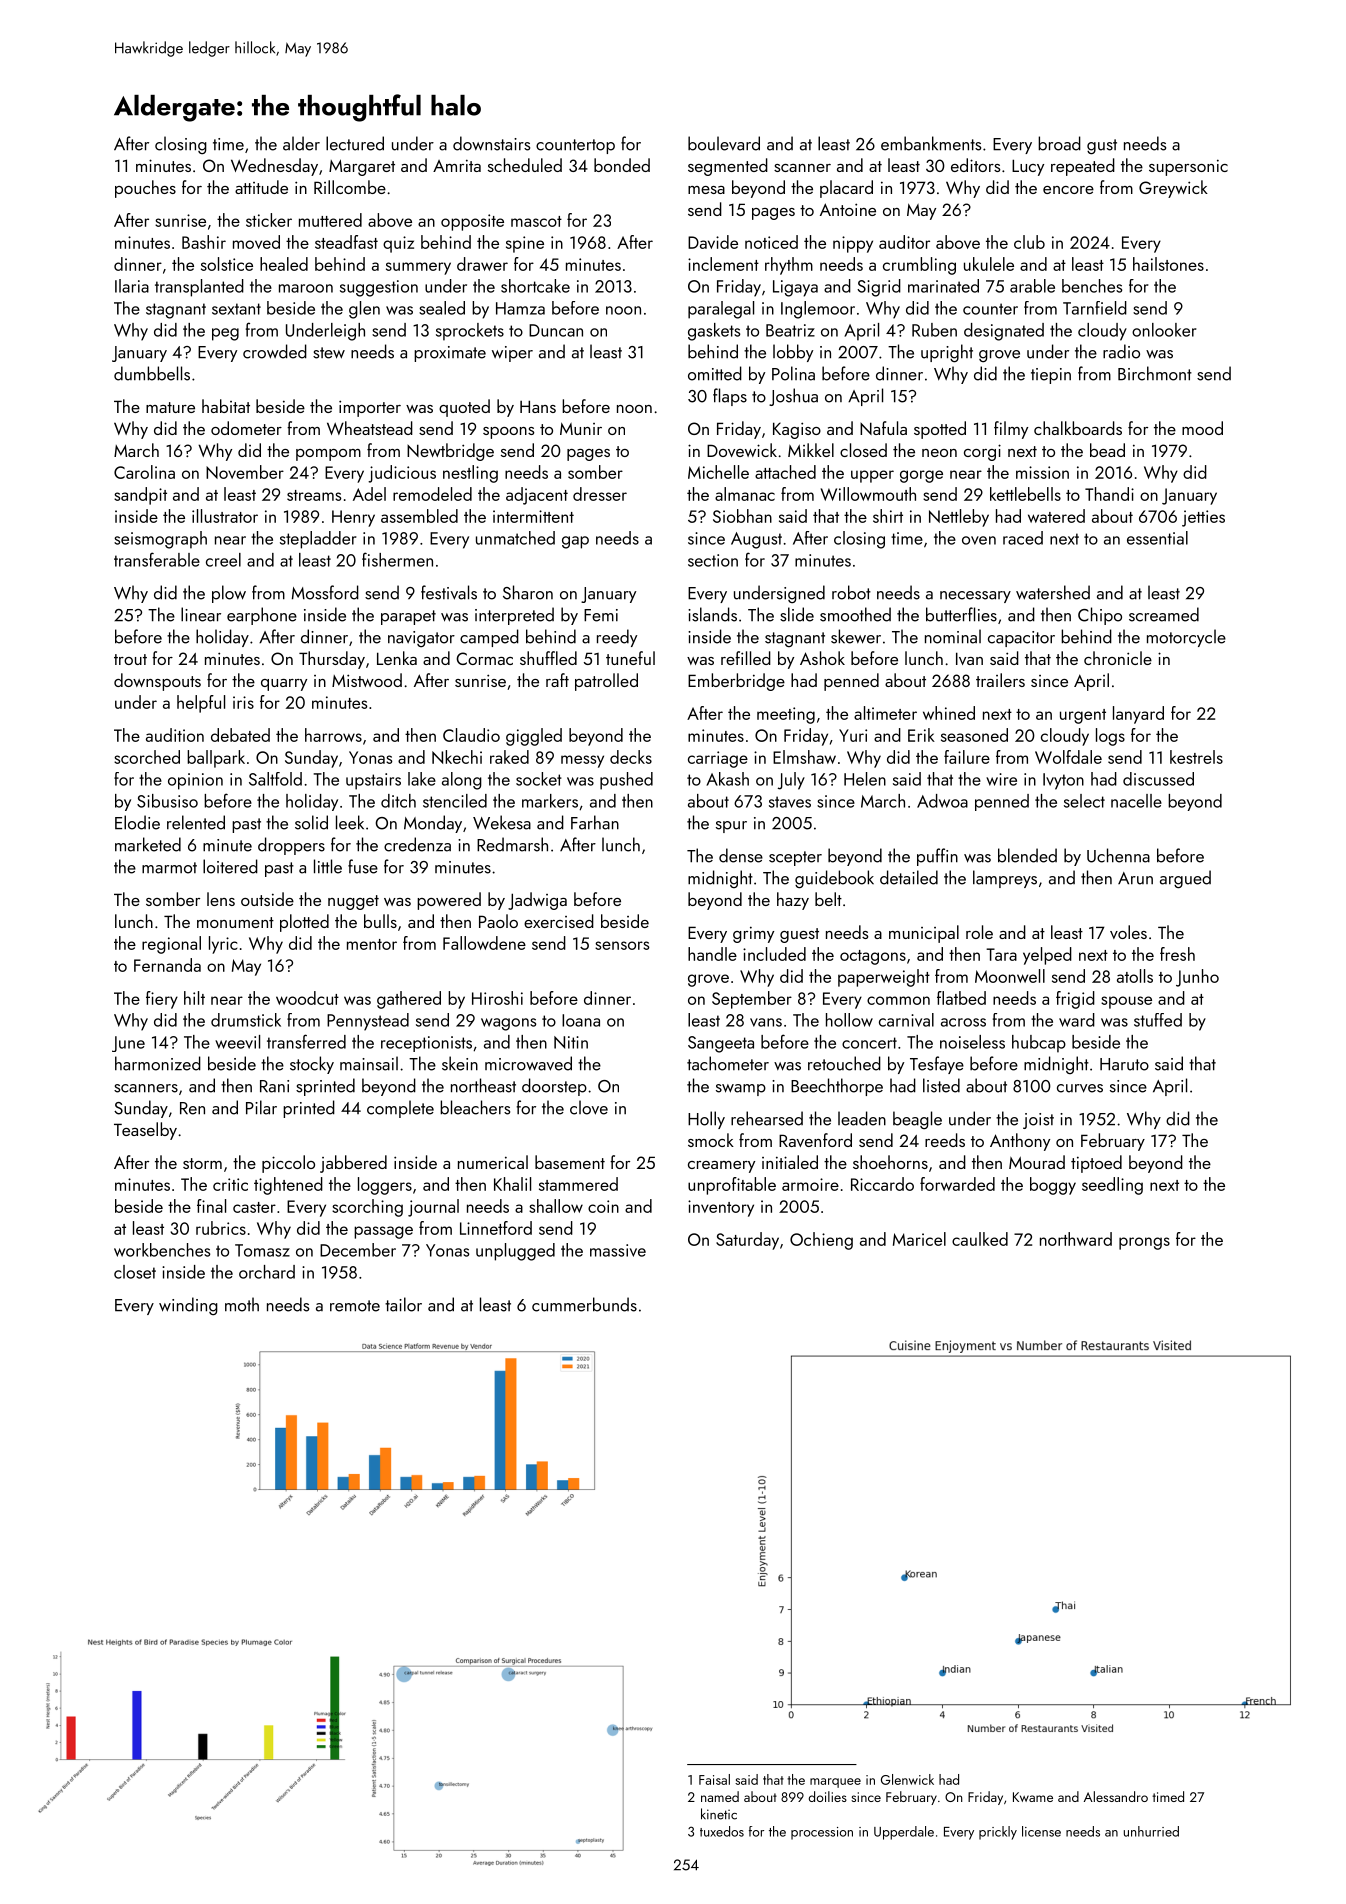  What do you see at coordinates (355, 143) in the page?
I see `lectured` at bounding box center [355, 143].
